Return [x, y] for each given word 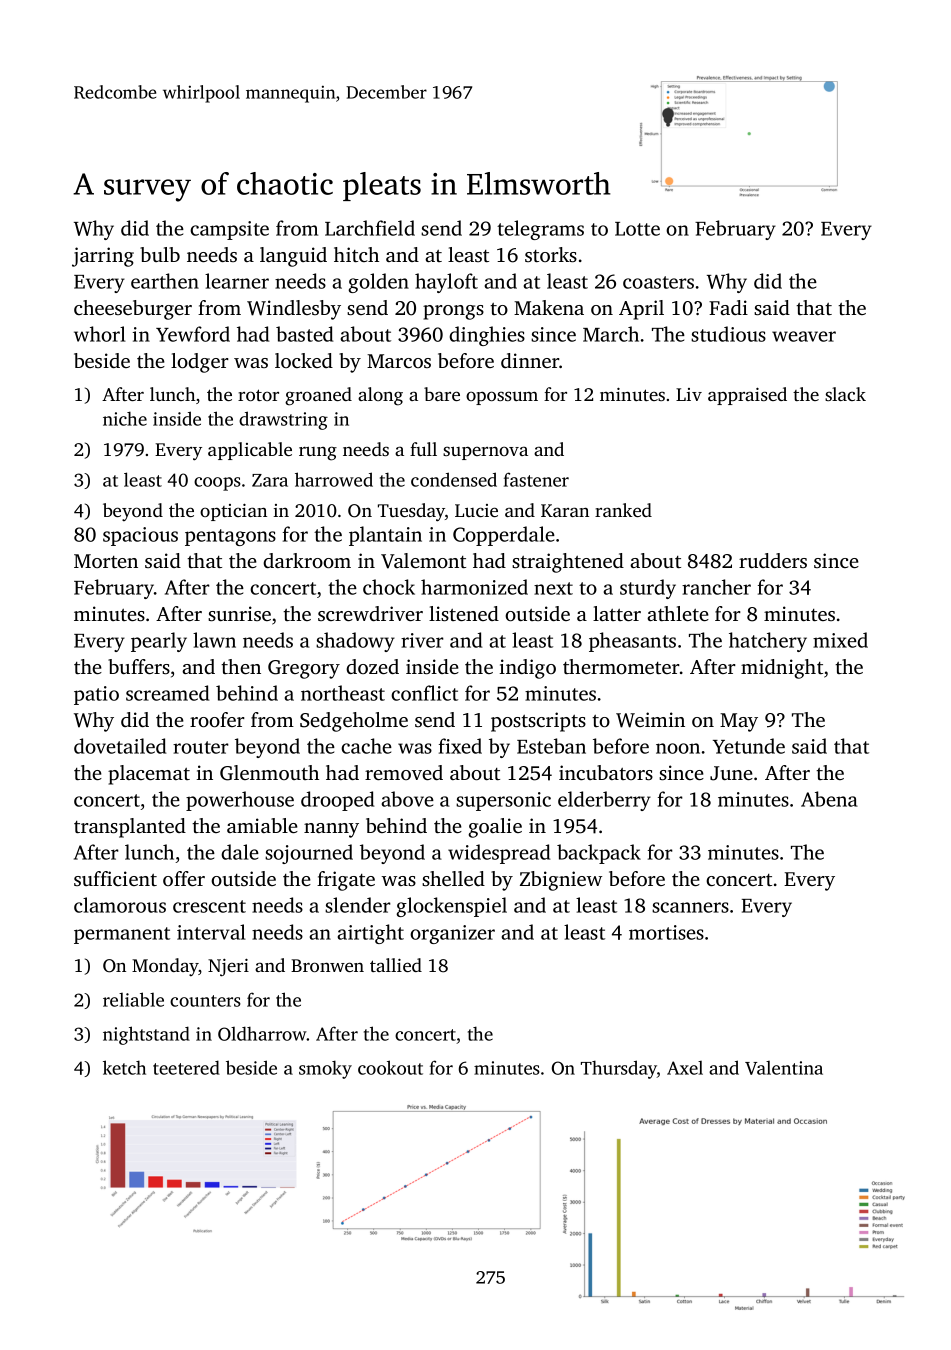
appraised [747, 396]
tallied [396, 965]
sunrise [239, 613]
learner [237, 281]
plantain [385, 536]
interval [211, 932]
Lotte [637, 229]
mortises [666, 932]
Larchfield [370, 228]
